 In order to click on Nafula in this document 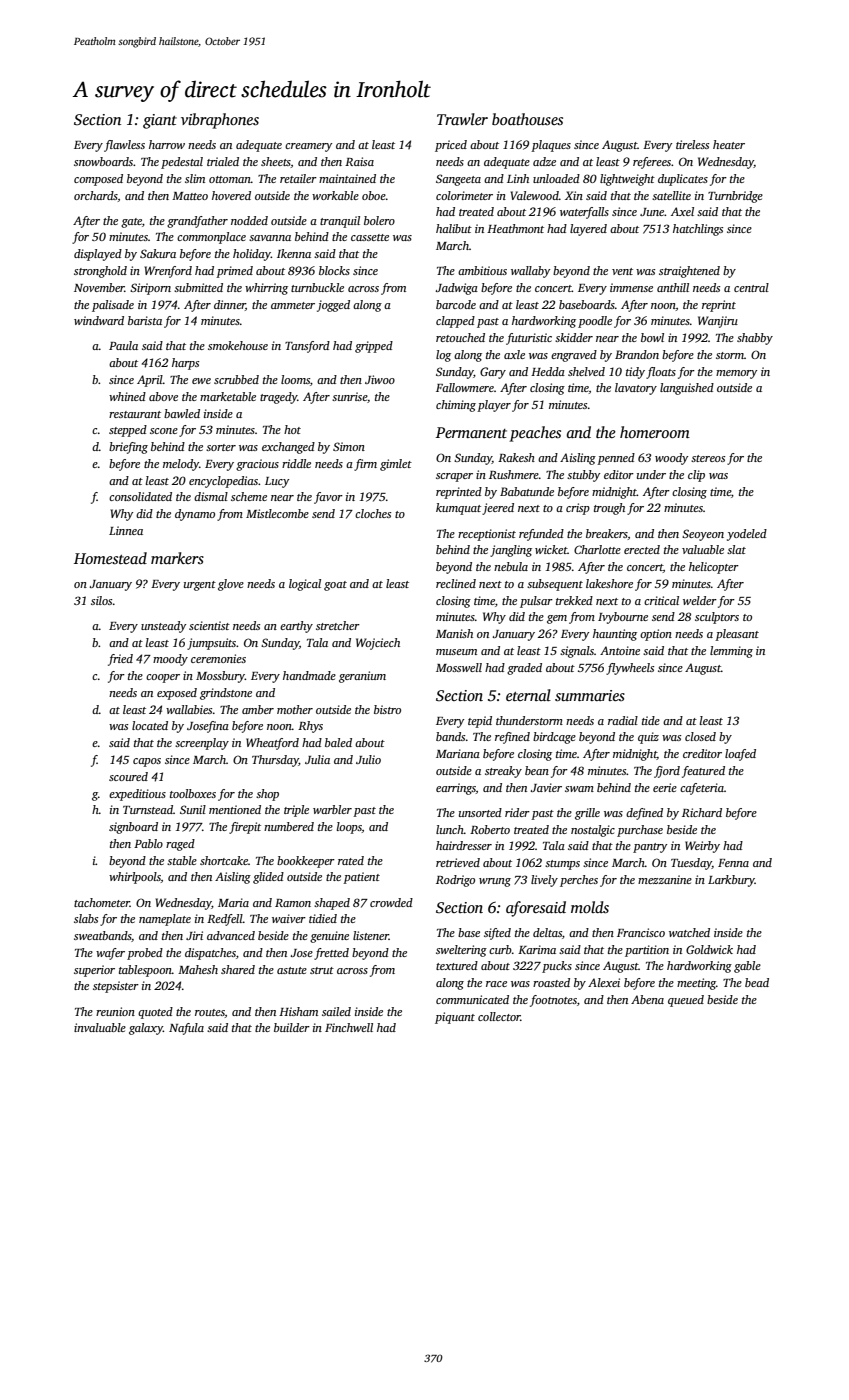, I will do `click(186, 1029)`.
